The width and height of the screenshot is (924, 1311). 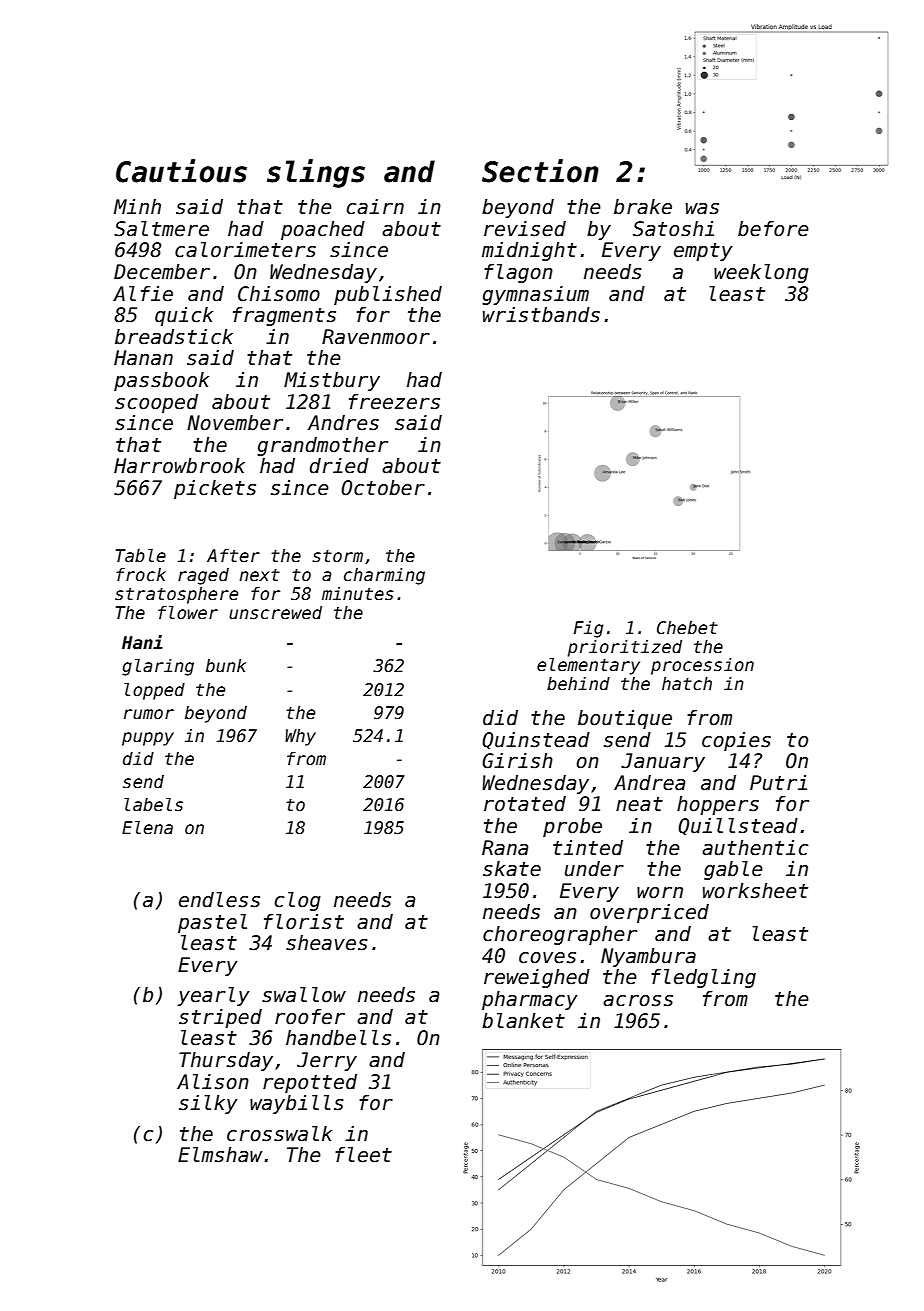 I want to click on Section, so click(x=540, y=171).
